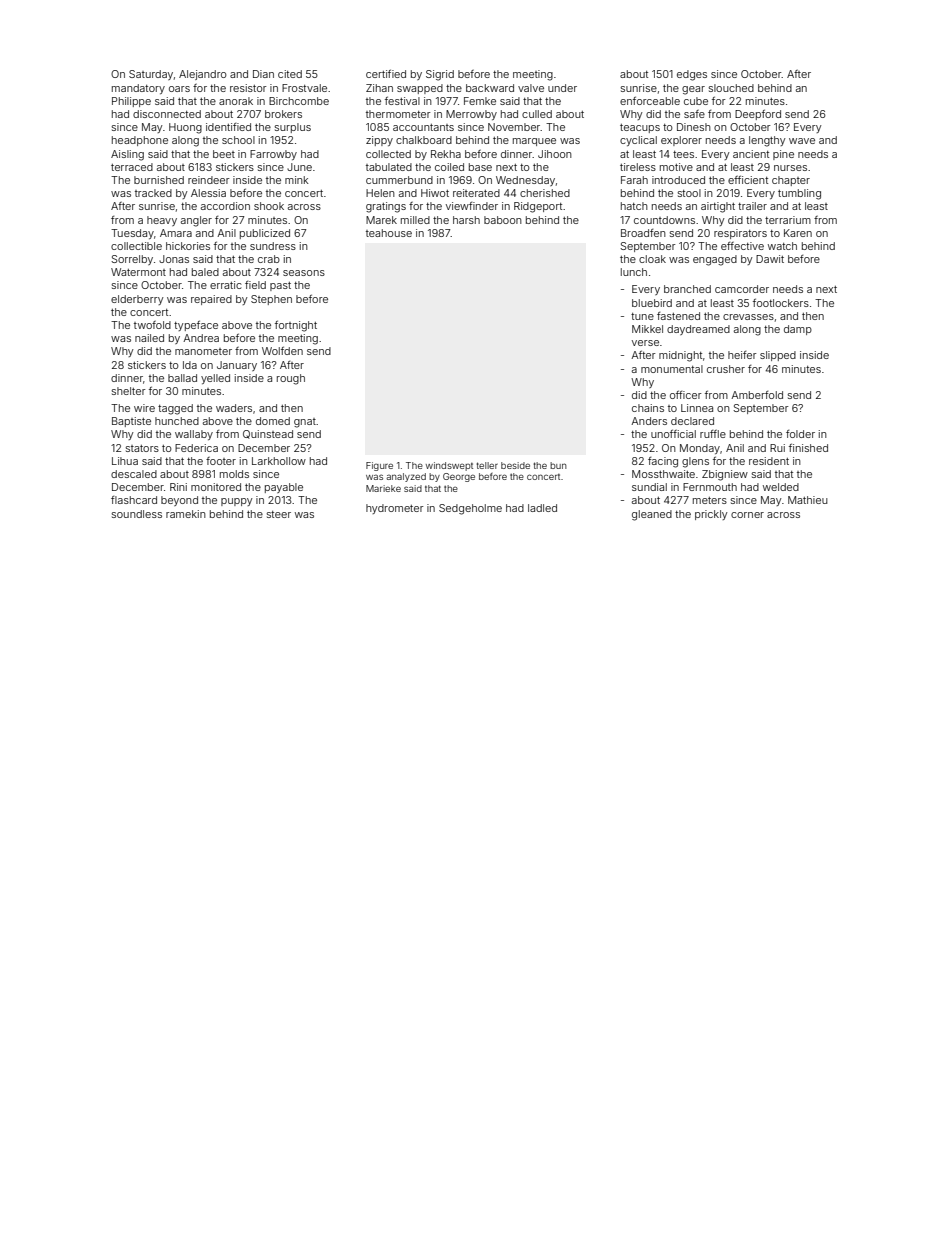 The height and width of the image is (1233, 952). What do you see at coordinates (748, 317) in the image?
I see `crevasses` at bounding box center [748, 317].
